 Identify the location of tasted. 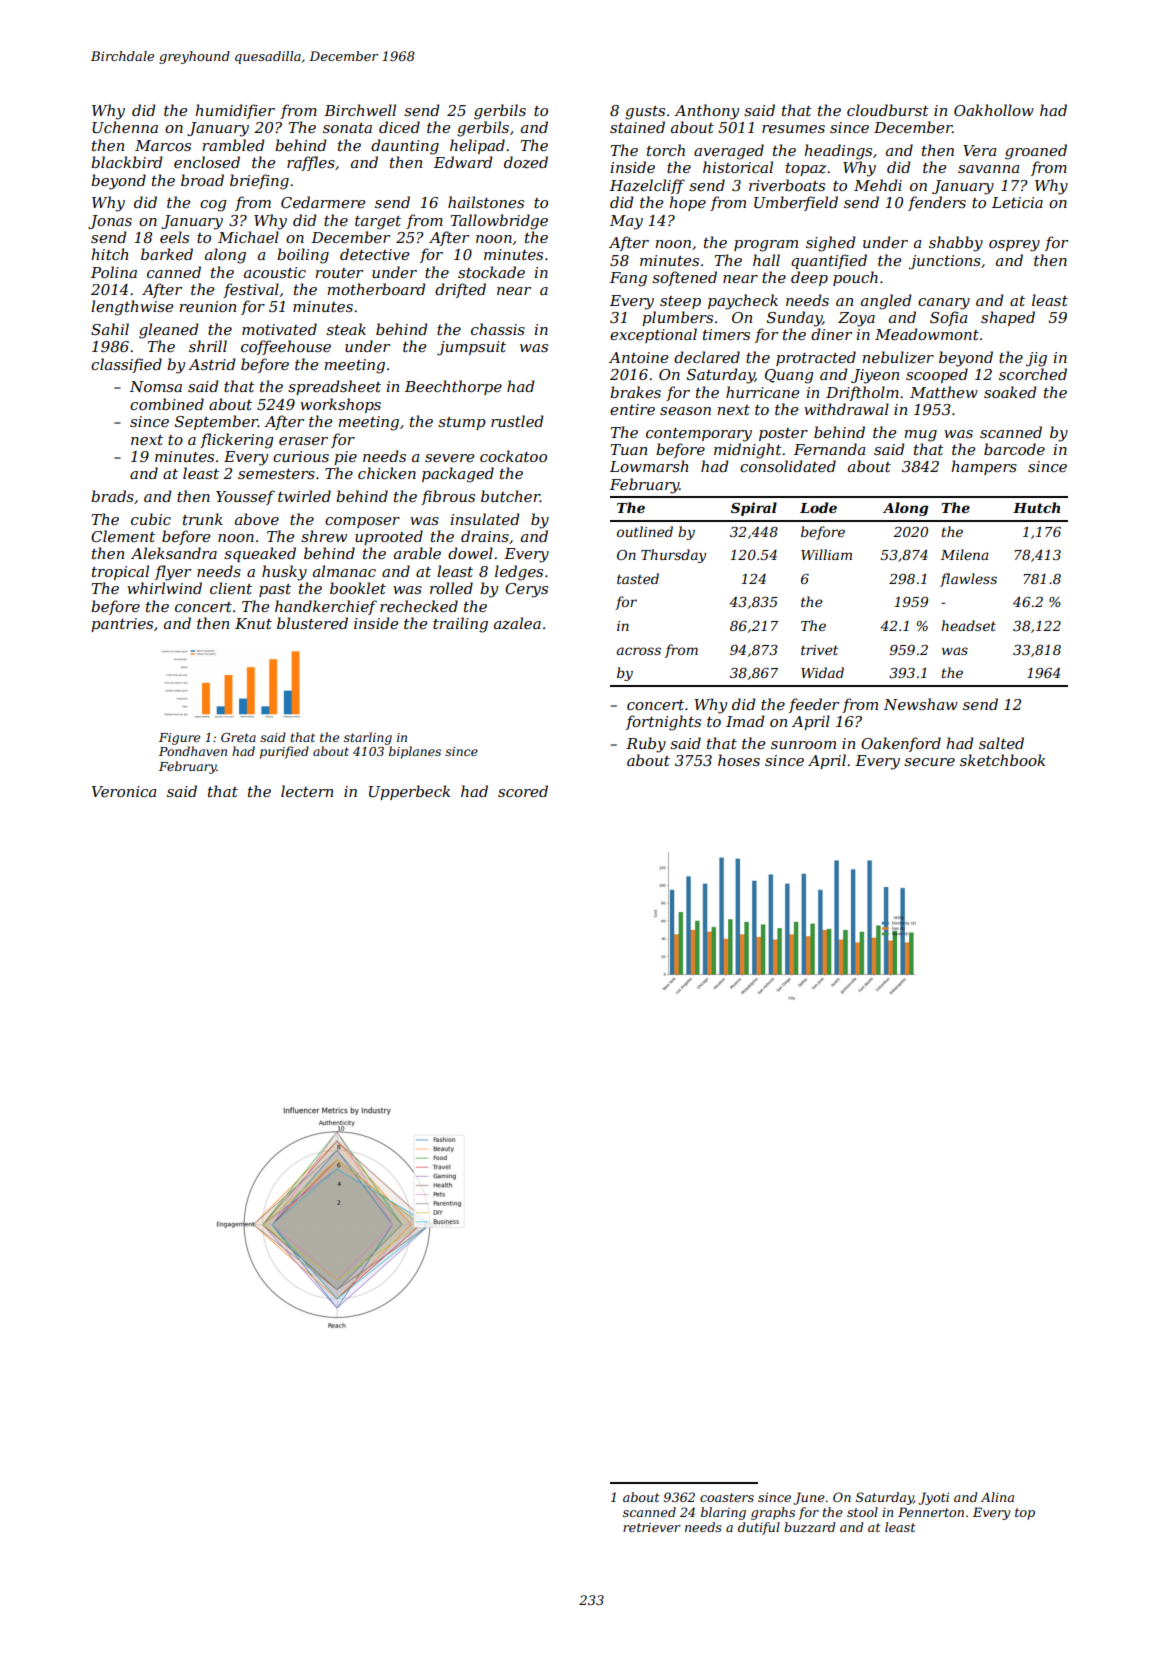
(638, 578).
